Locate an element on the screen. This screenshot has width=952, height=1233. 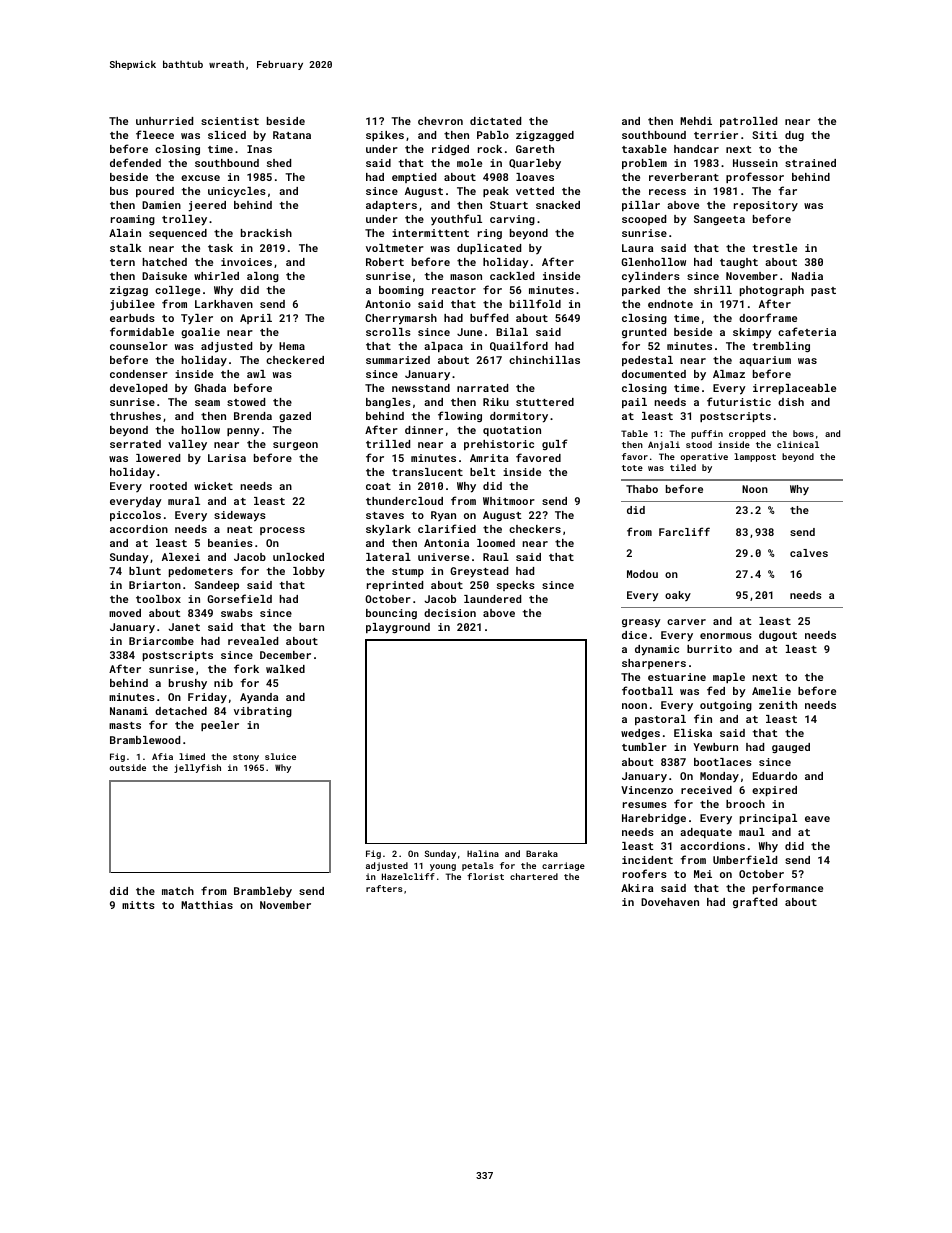
Mehdi is located at coordinates (696, 121).
